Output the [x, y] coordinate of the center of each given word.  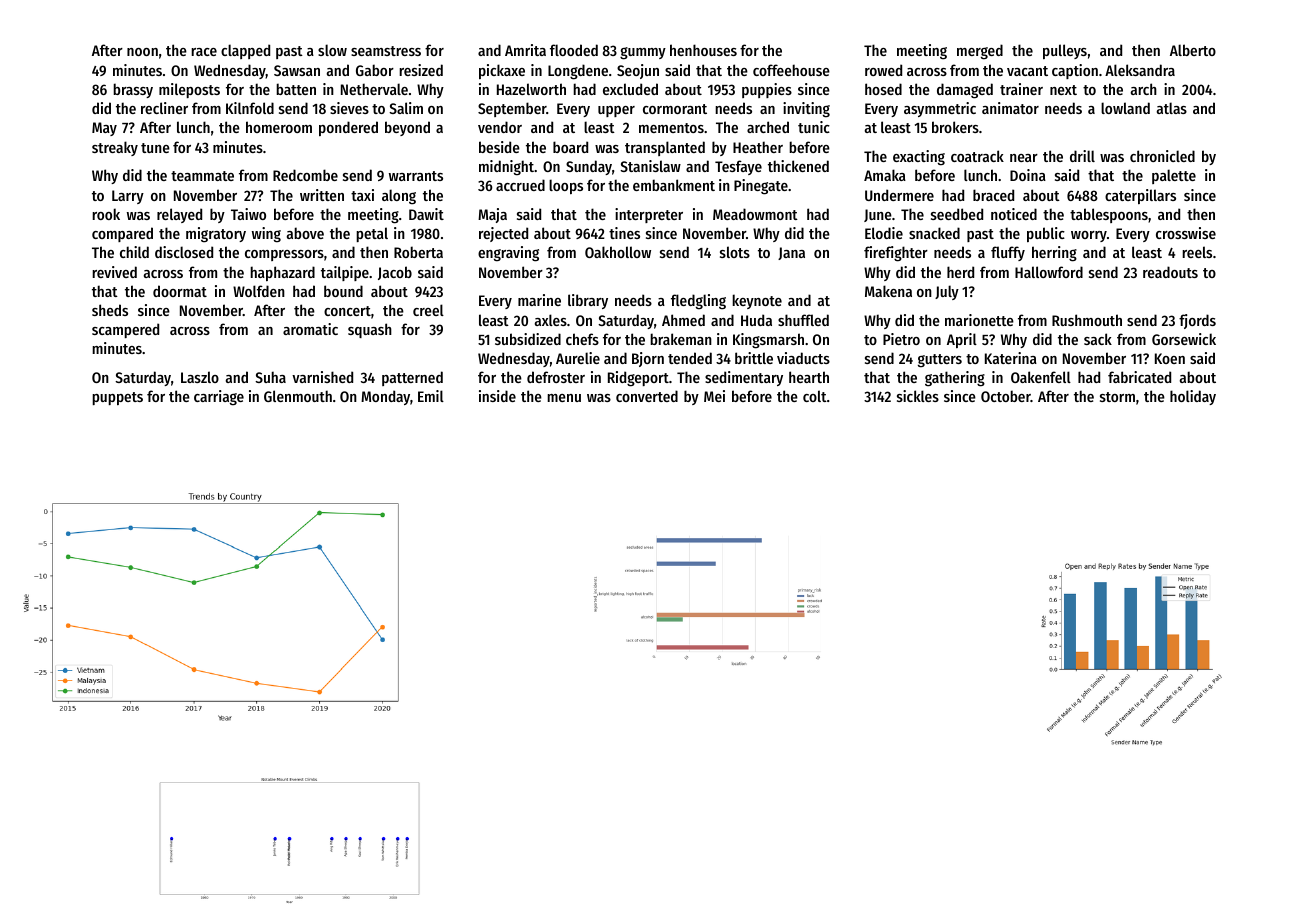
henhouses [703, 50]
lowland [1125, 108]
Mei [714, 396]
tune [155, 148]
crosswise [1186, 233]
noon [142, 52]
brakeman [681, 339]
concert [347, 311]
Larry [128, 197]
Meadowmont [755, 214]
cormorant [675, 109]
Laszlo [200, 377]
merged [980, 52]
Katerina [1011, 358]
